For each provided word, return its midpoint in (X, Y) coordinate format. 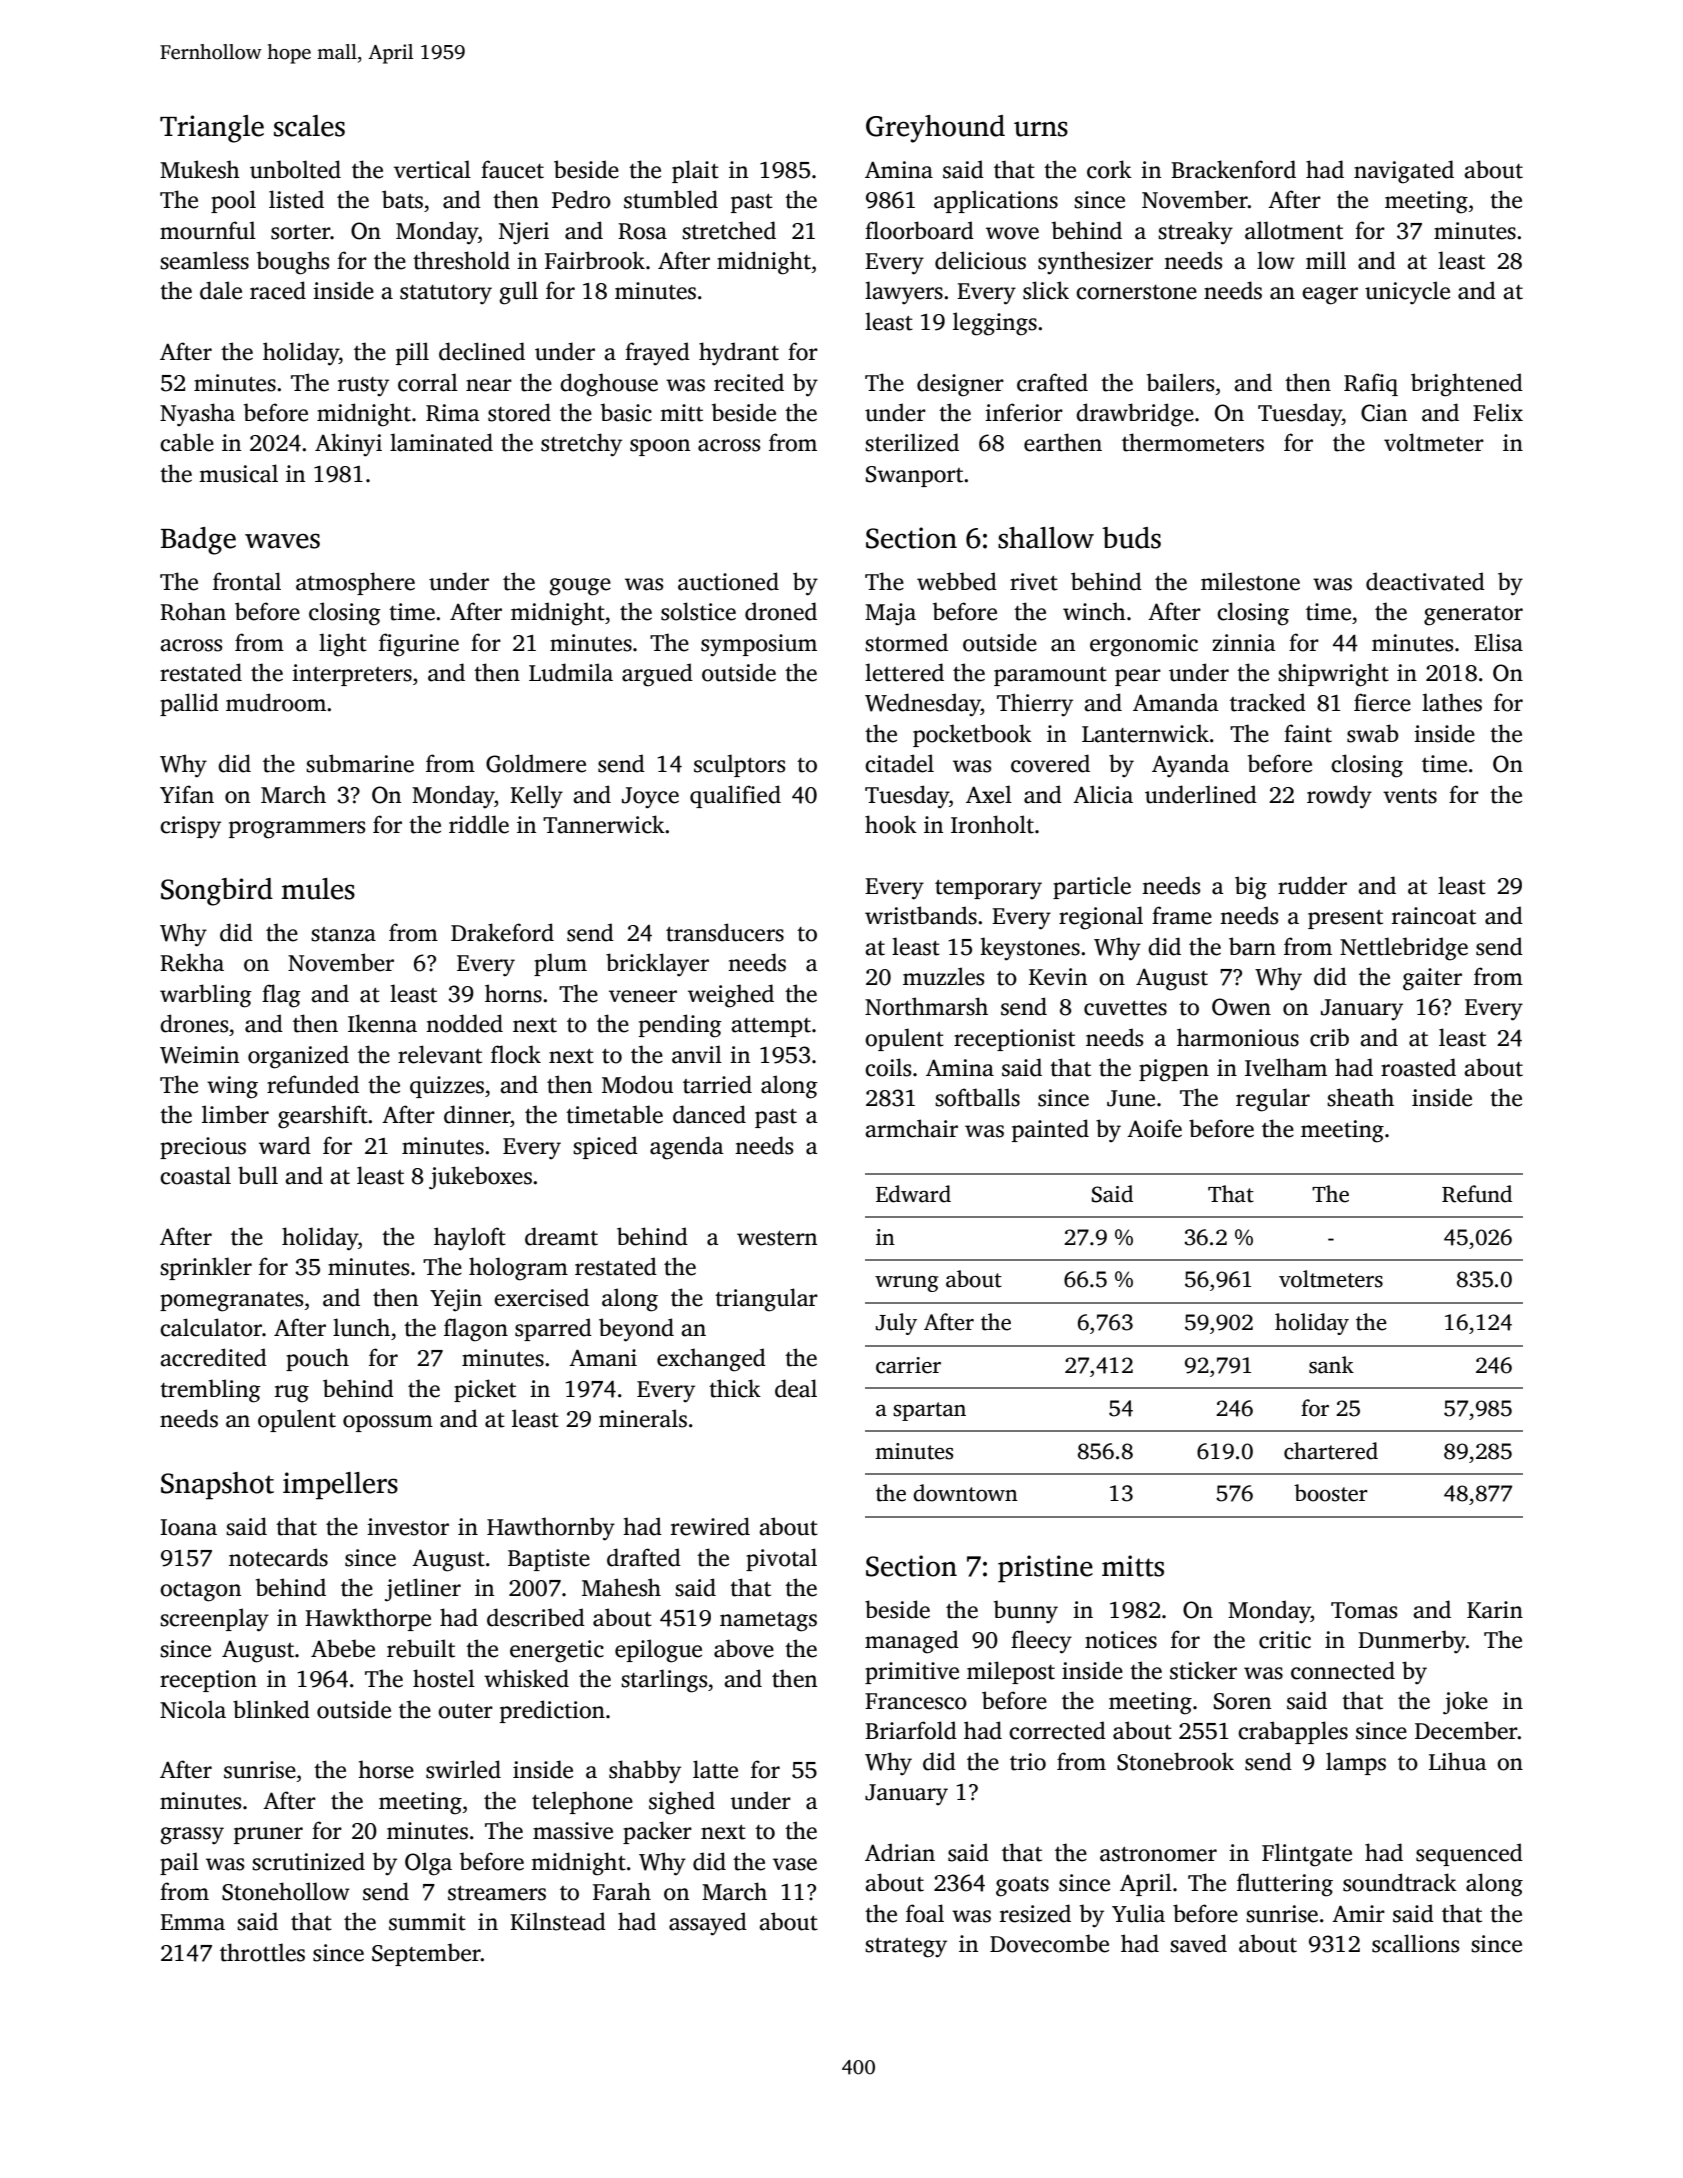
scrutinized (308, 1861)
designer (960, 385)
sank (1331, 1365)
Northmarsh (926, 1006)
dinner (477, 1114)
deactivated (1425, 581)
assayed (708, 1924)
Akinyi (348, 445)
